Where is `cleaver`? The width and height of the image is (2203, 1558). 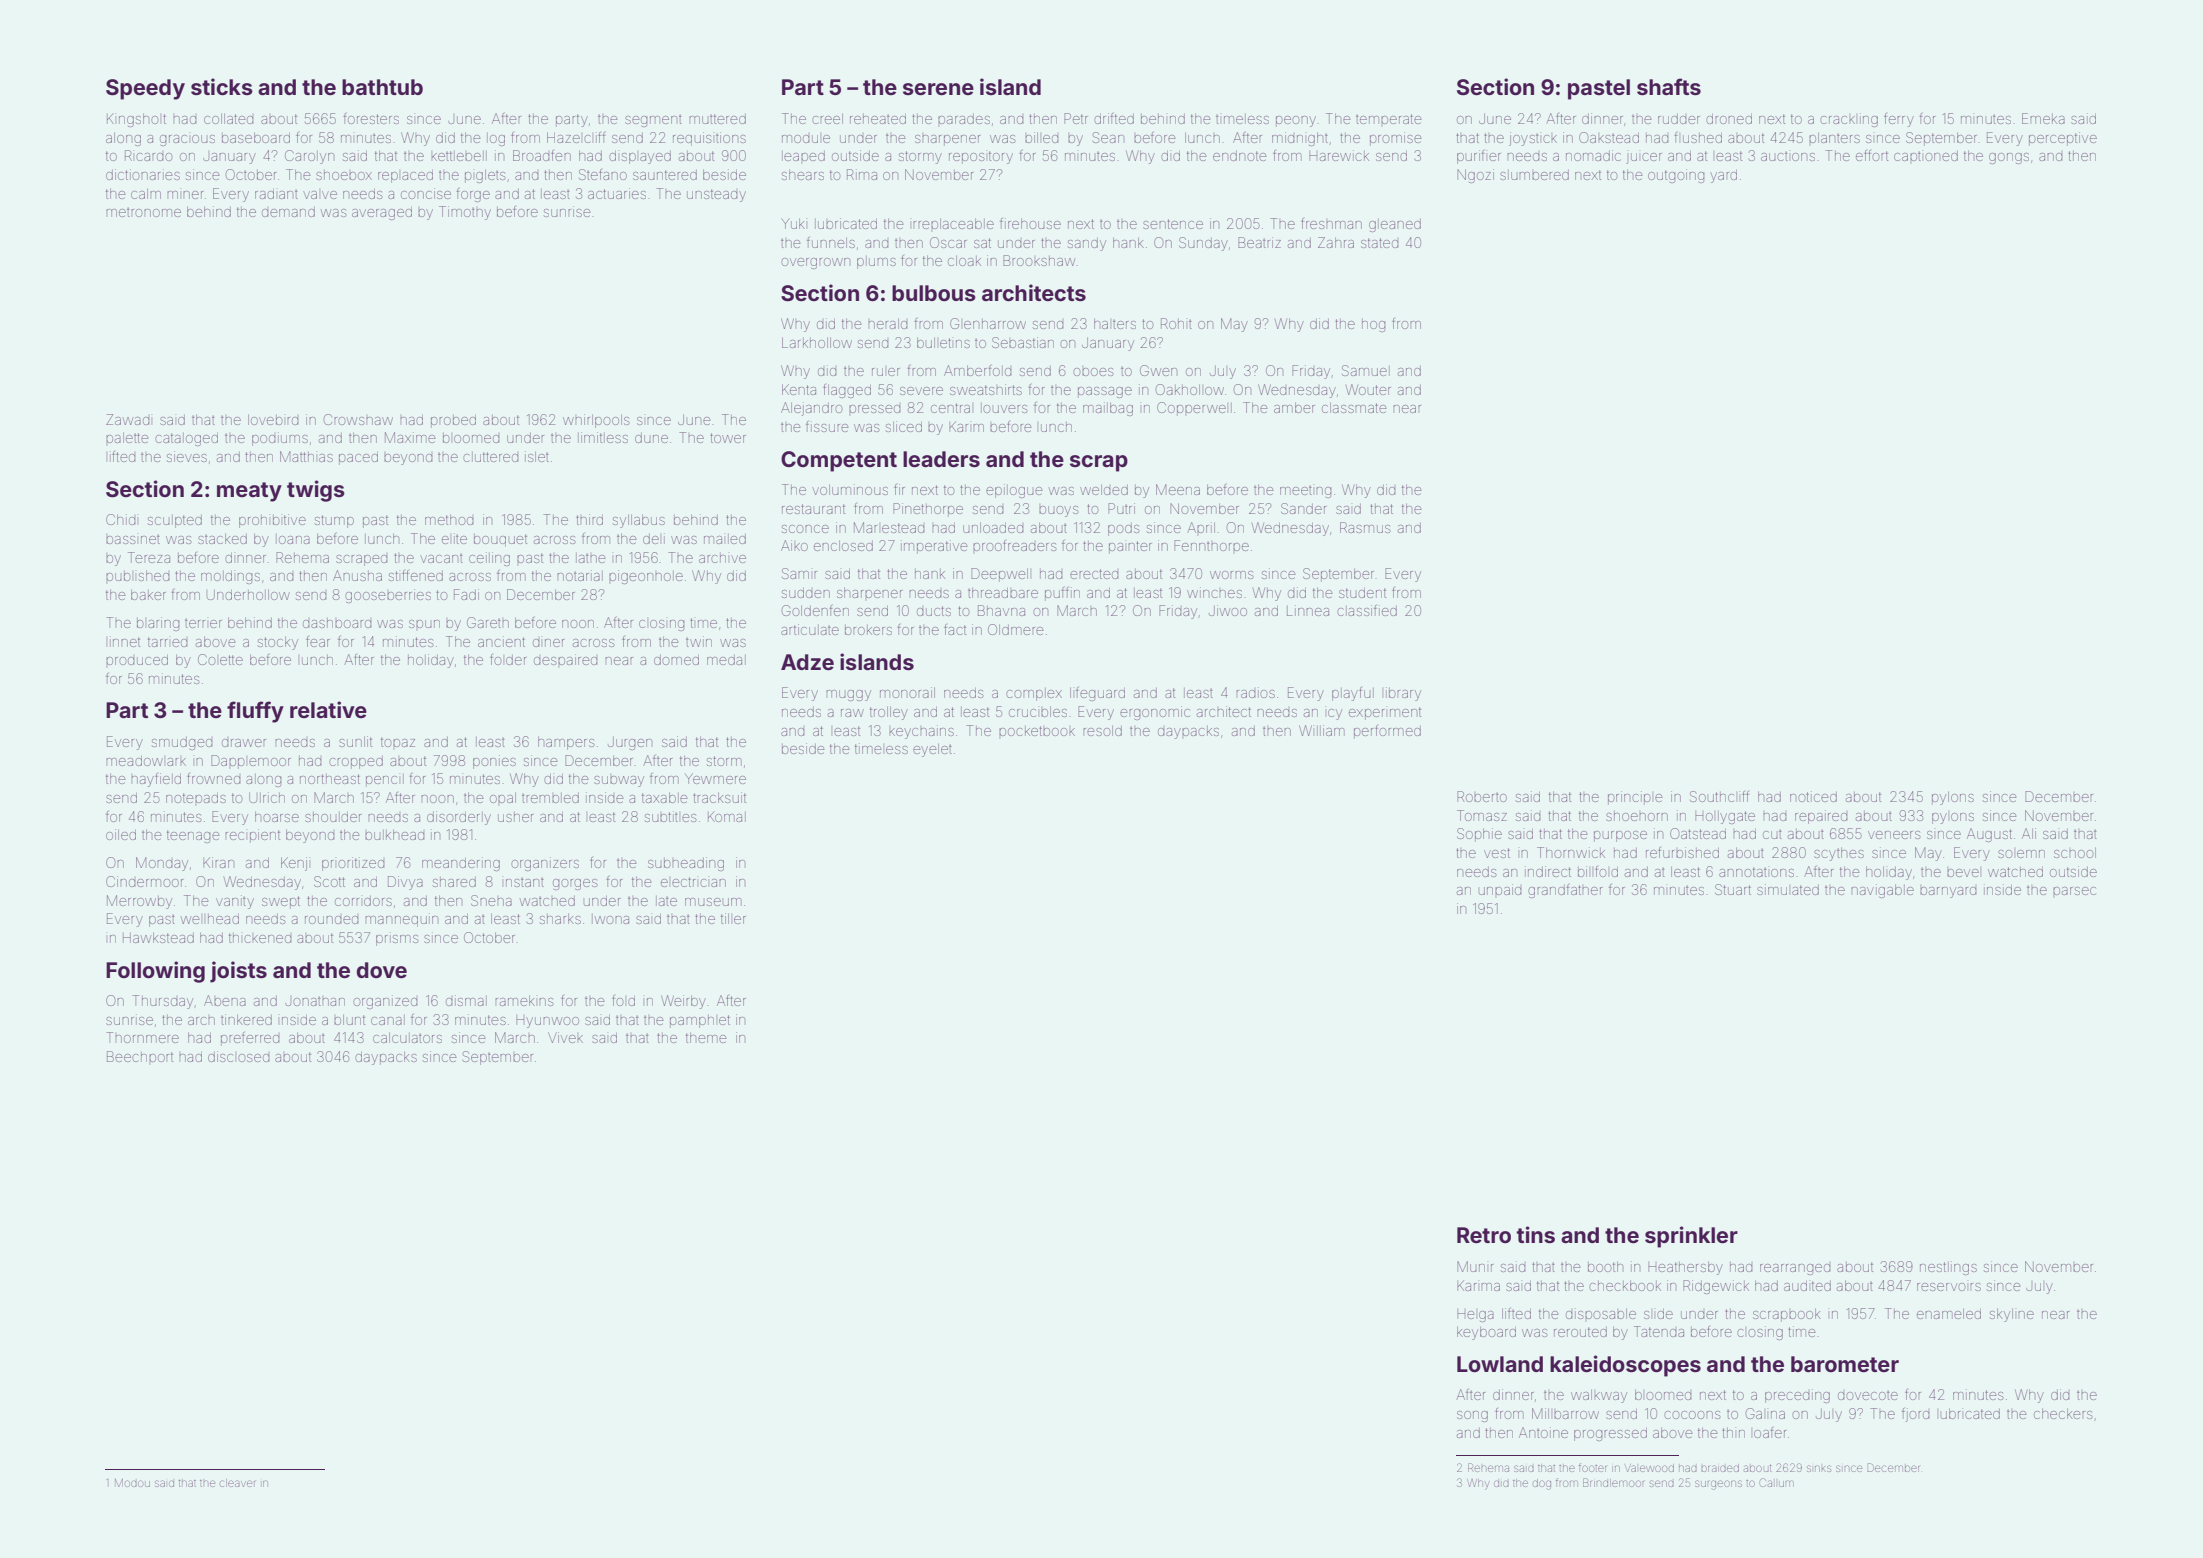
cleaver is located at coordinates (237, 1483).
